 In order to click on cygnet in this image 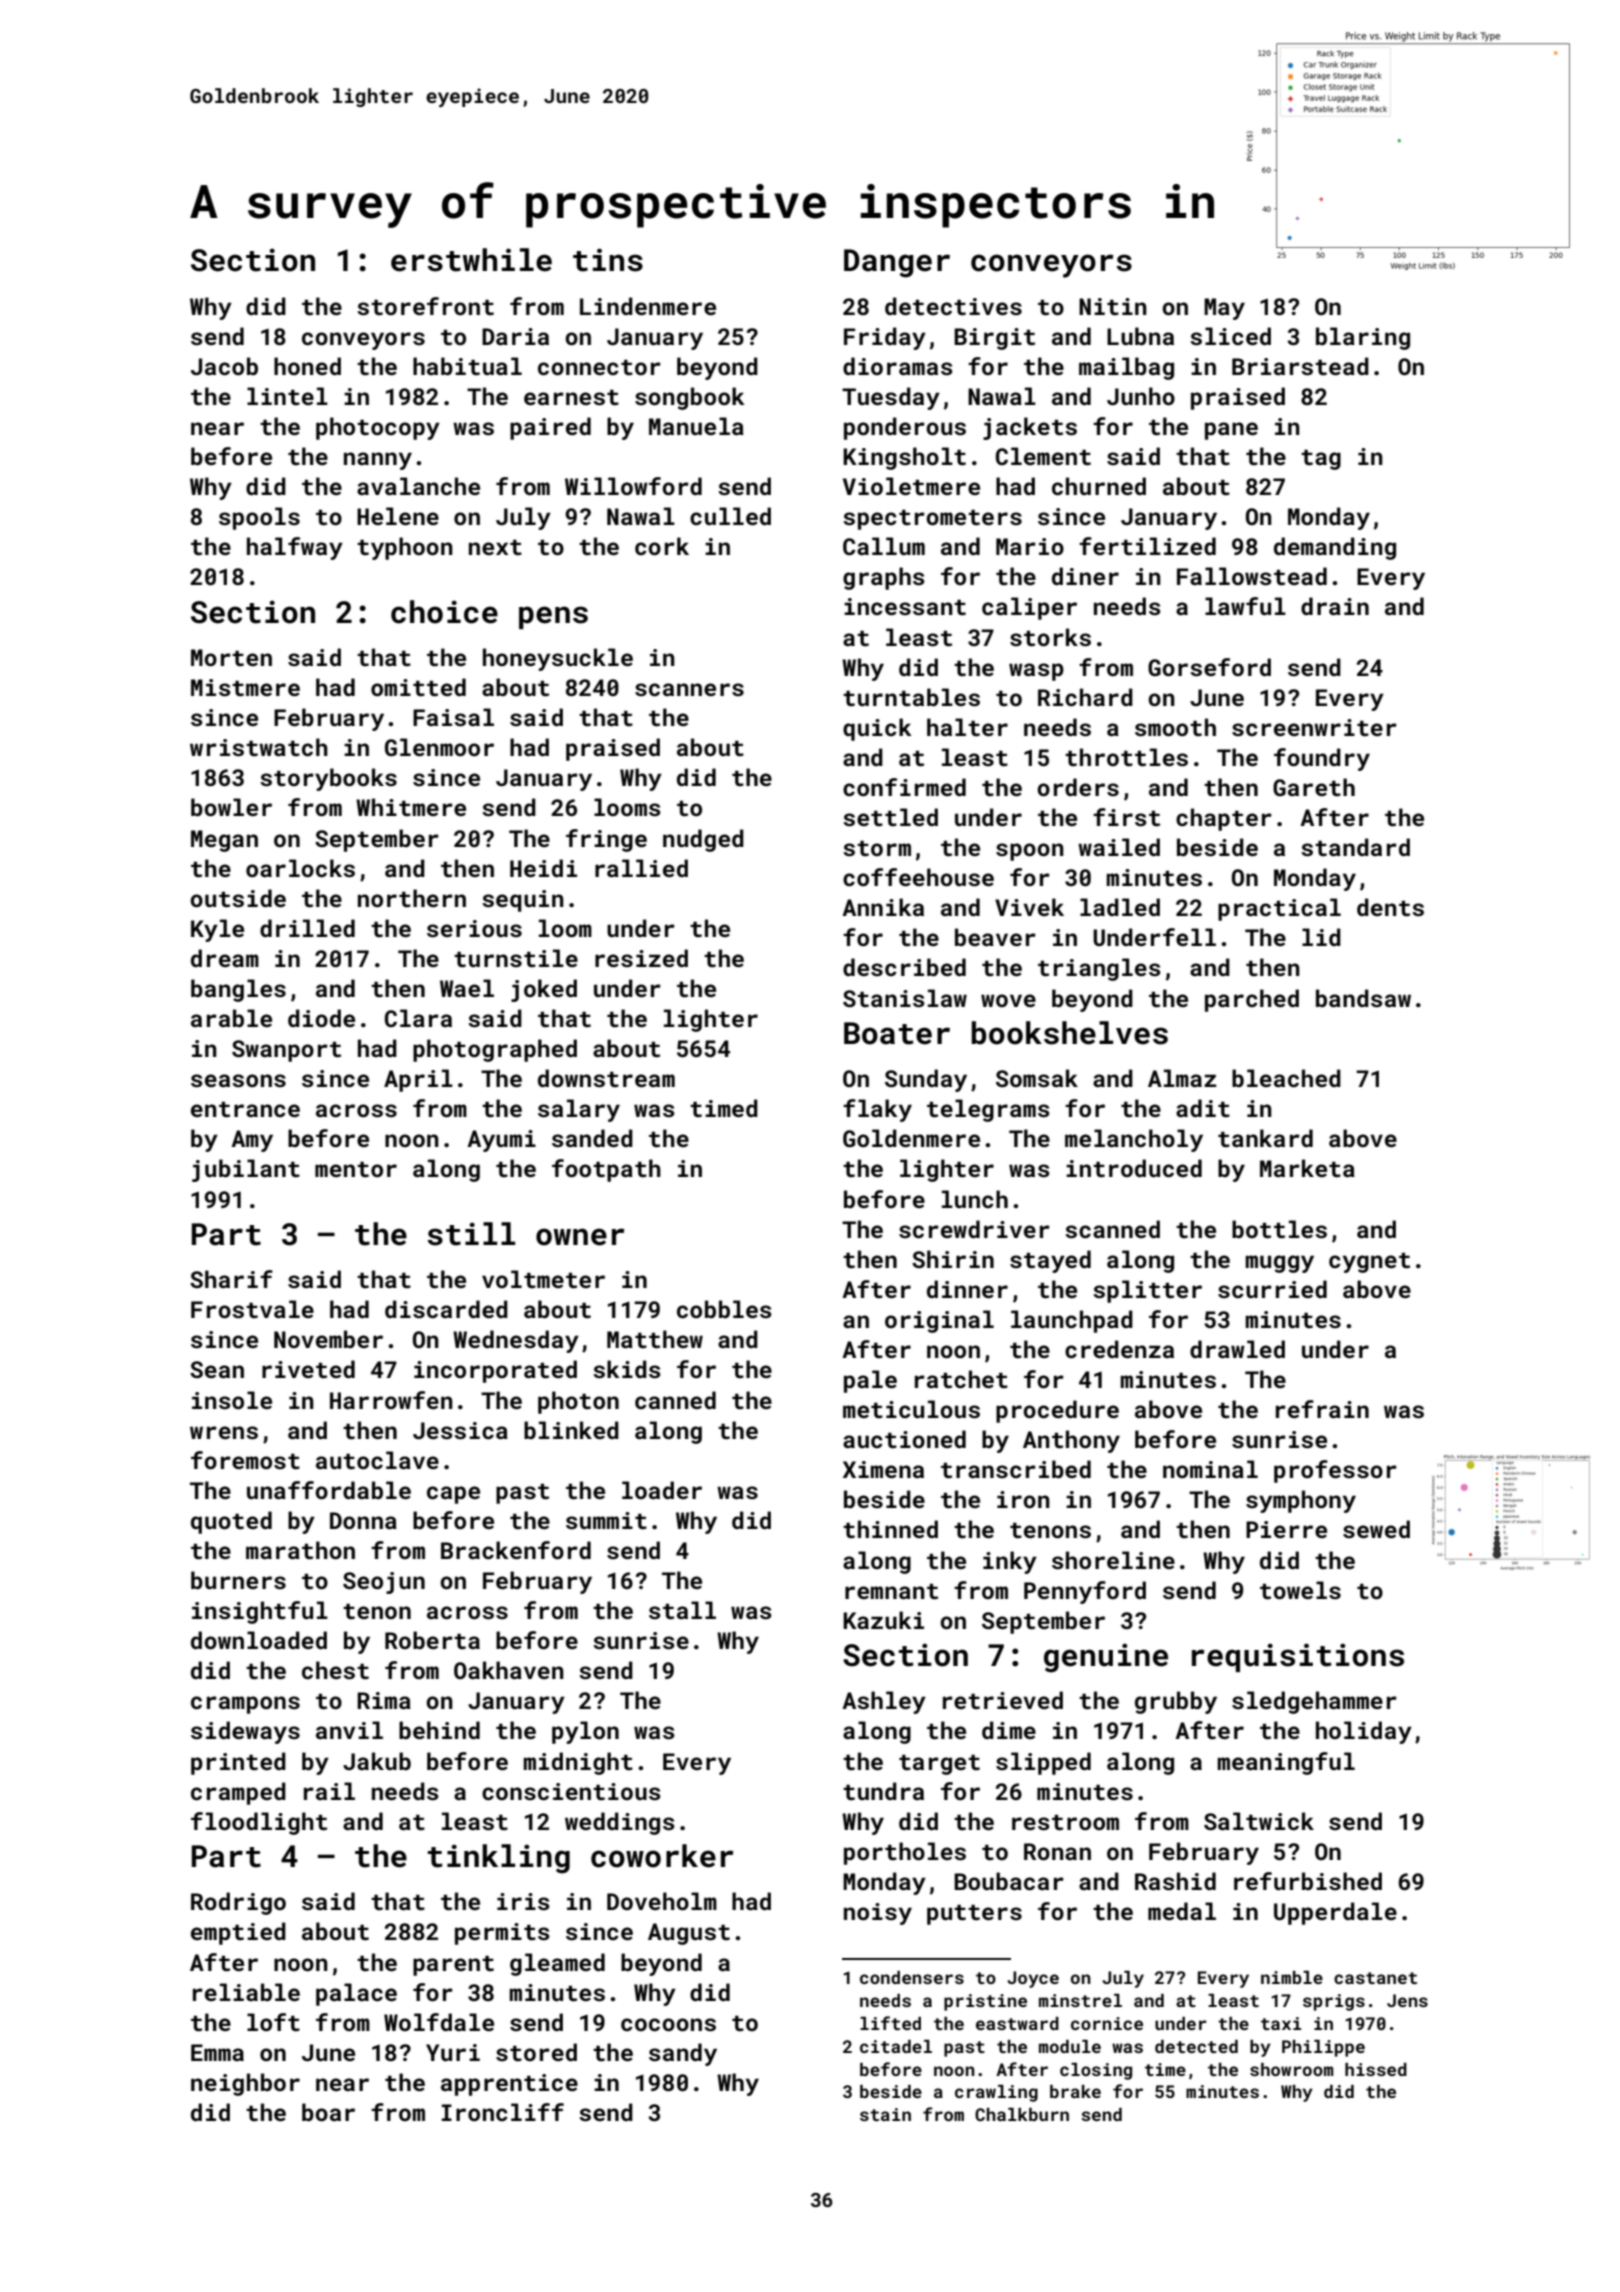, I will do `click(1369, 1263)`.
